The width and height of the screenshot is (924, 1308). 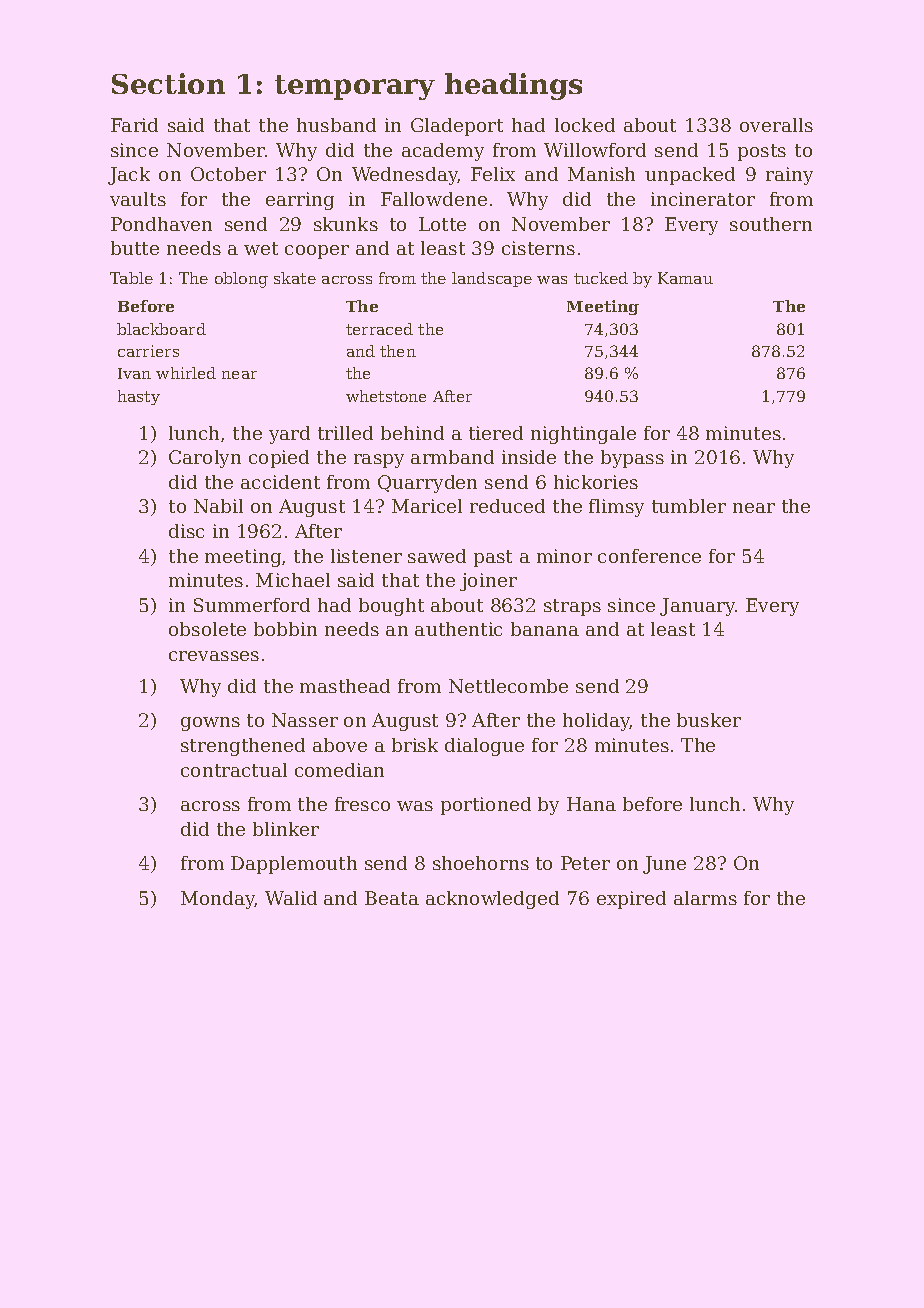 What do you see at coordinates (685, 278) in the screenshot?
I see `Kamau` at bounding box center [685, 278].
